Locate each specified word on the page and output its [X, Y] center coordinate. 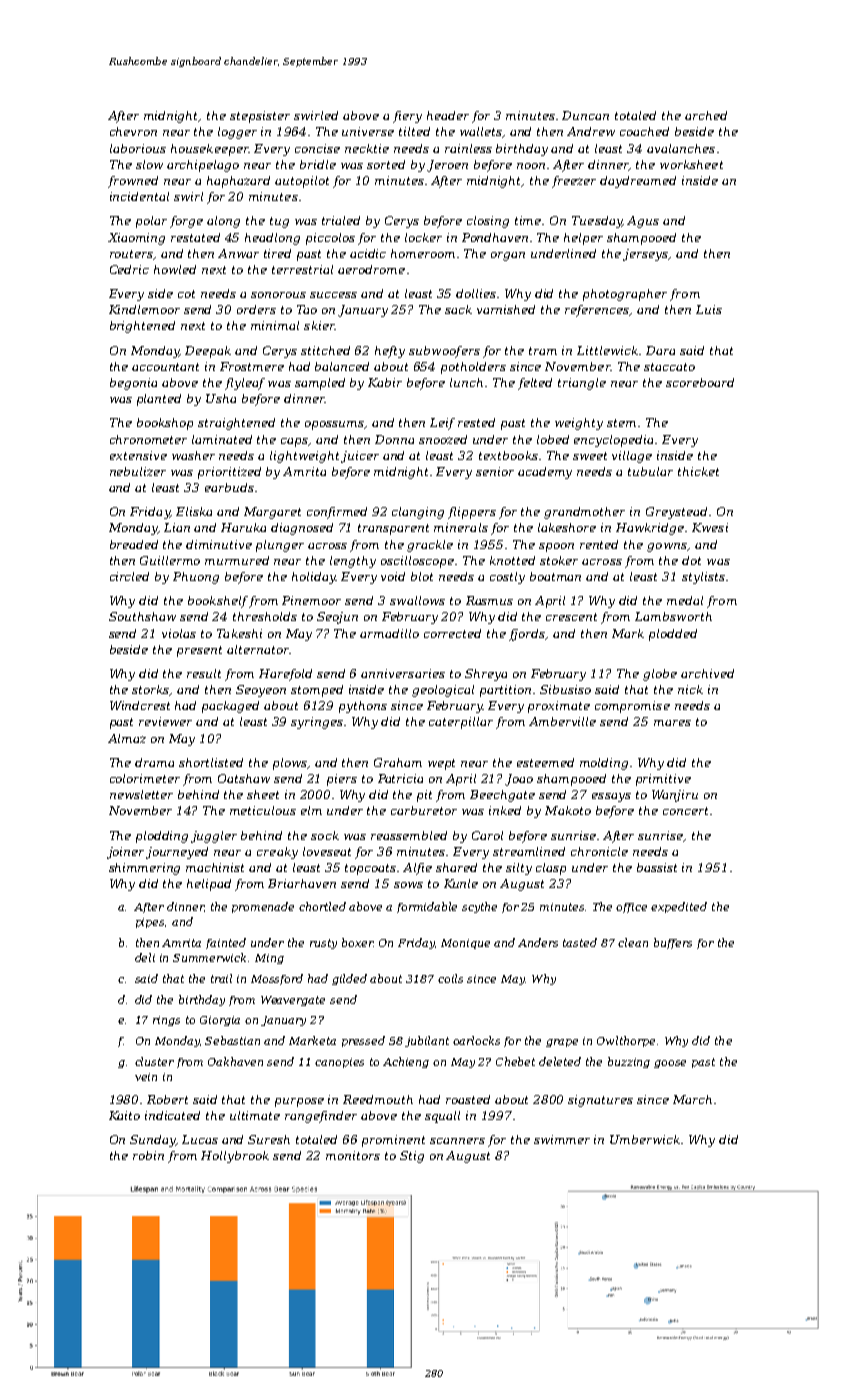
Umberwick [645, 1139]
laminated [222, 439]
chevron [133, 131]
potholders [473, 368]
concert [685, 811]
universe [368, 131]
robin [148, 1155]
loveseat [327, 851]
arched [706, 115]
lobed [553, 439]
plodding [162, 837]
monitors [353, 1155]
